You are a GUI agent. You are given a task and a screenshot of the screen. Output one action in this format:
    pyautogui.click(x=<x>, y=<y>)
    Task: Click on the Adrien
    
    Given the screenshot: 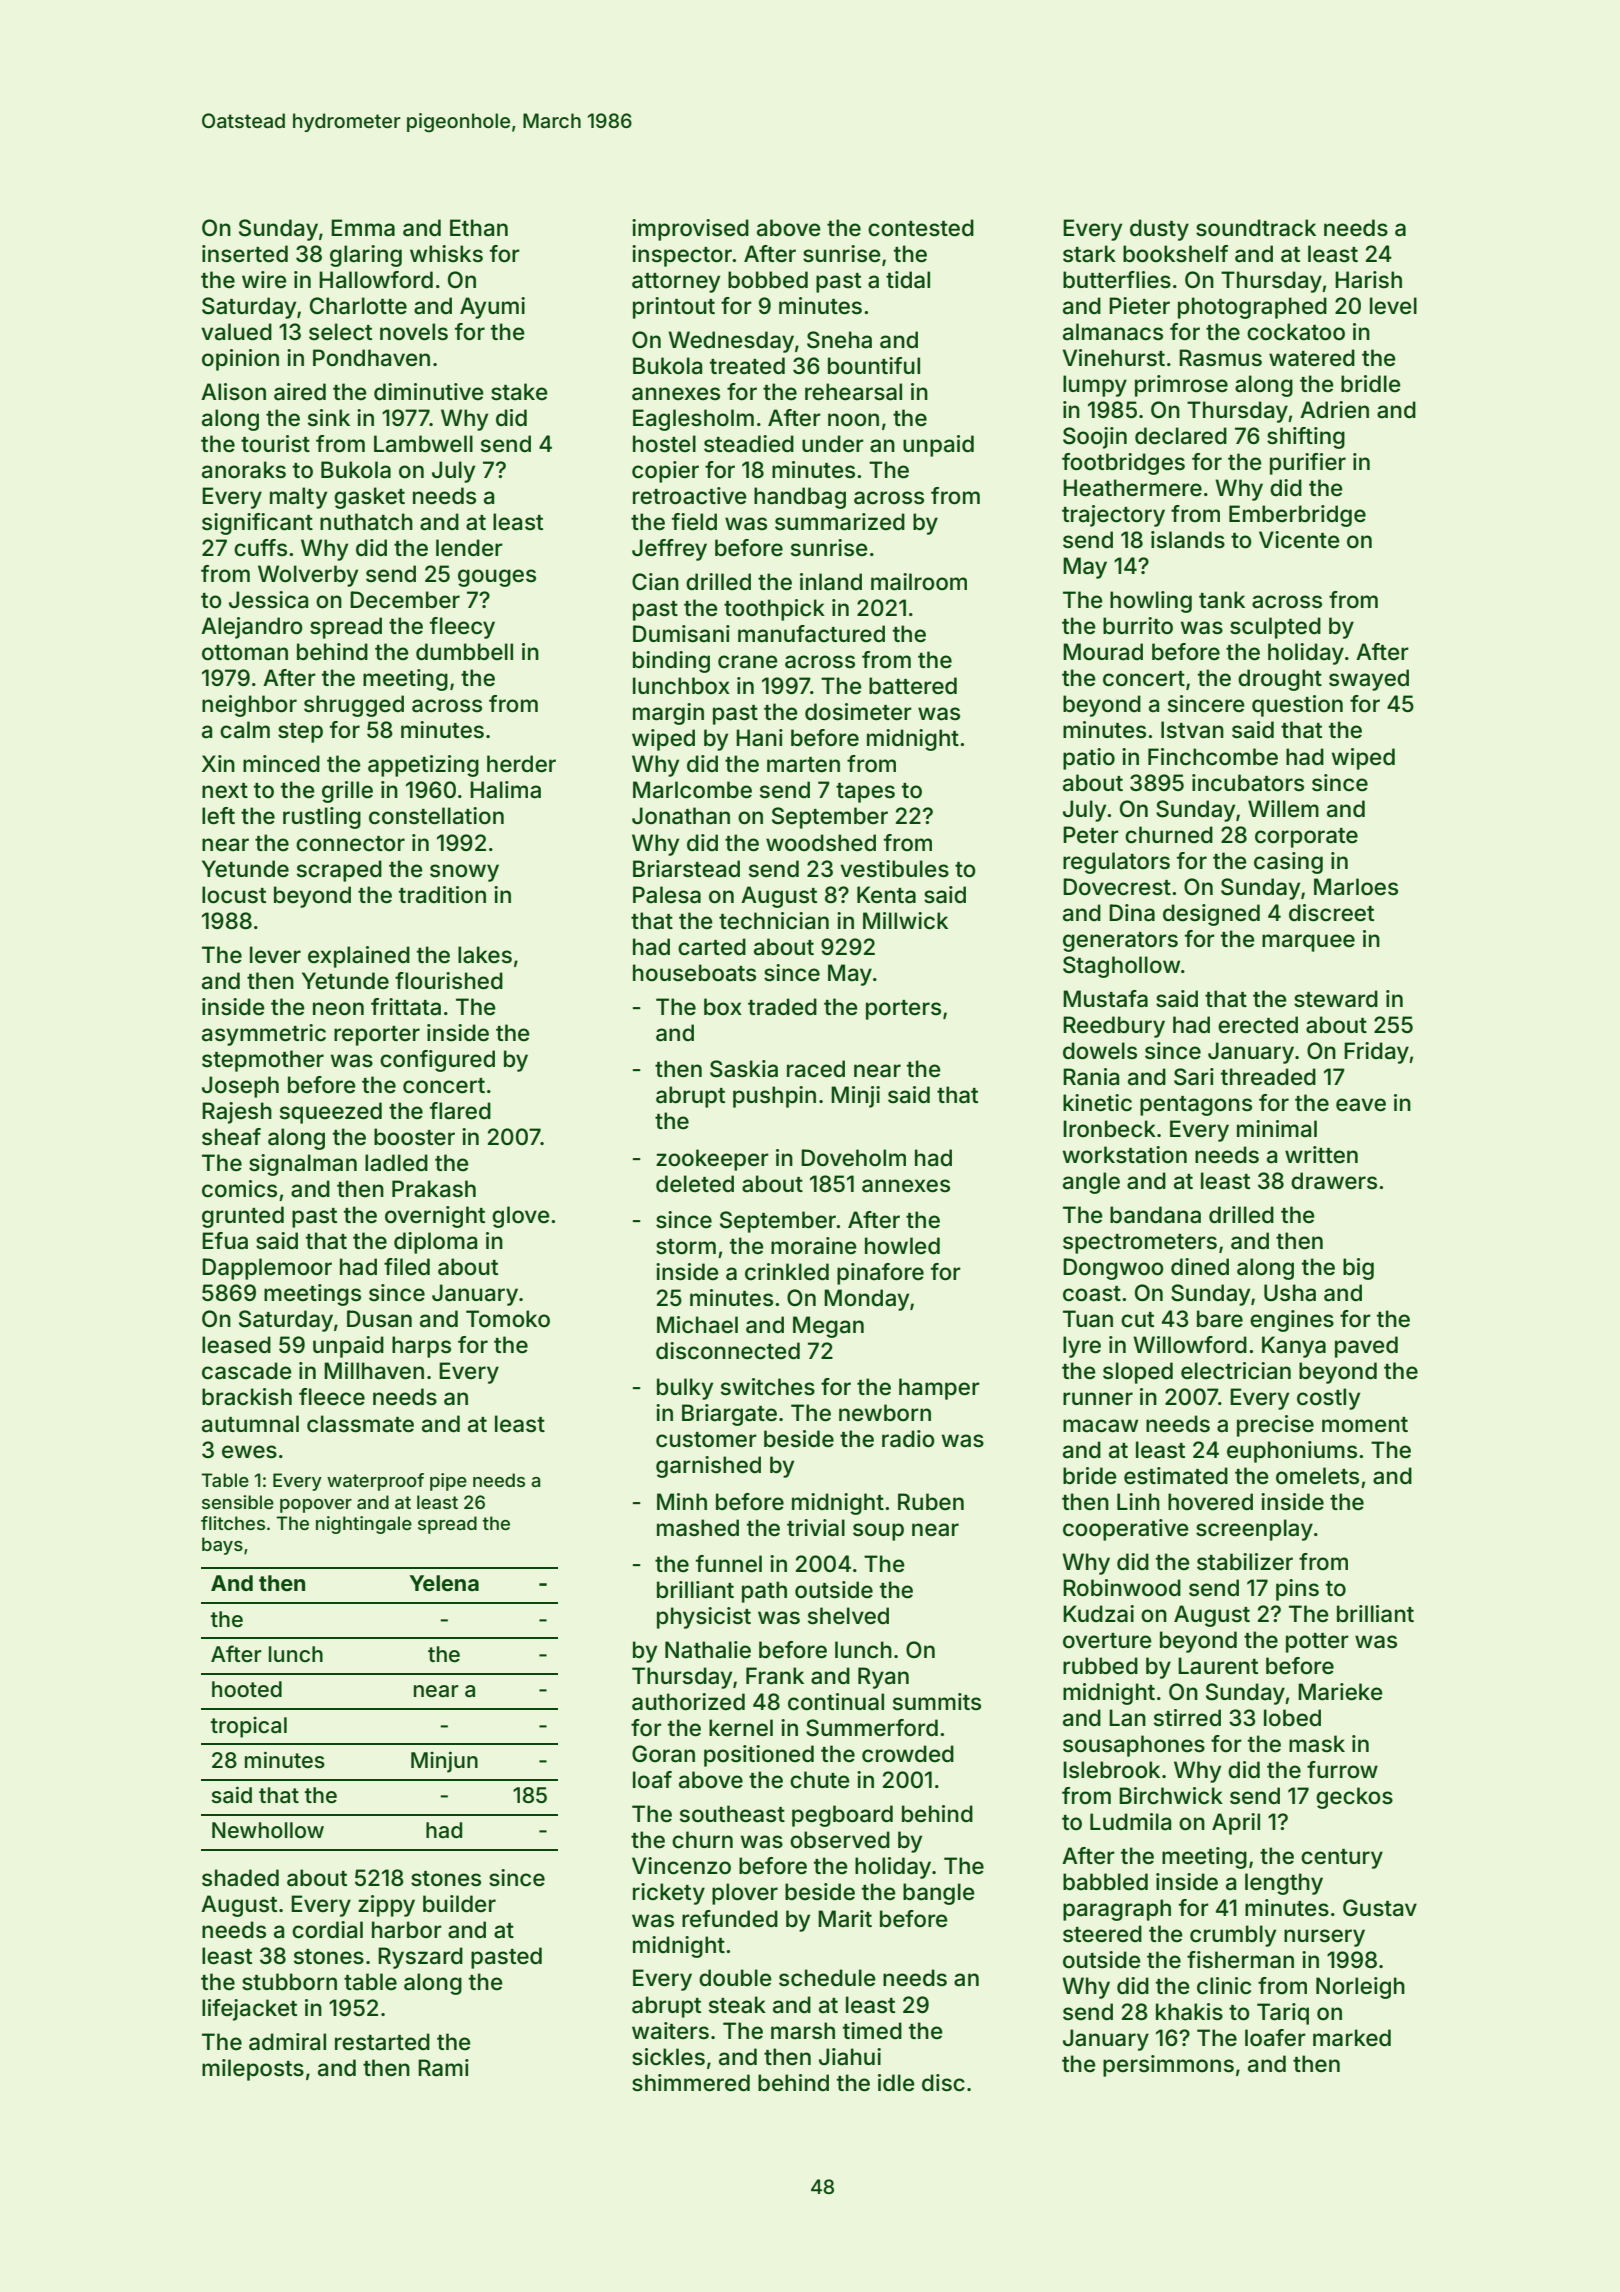 What is the action you would take?
    pyautogui.click(x=1334, y=409)
